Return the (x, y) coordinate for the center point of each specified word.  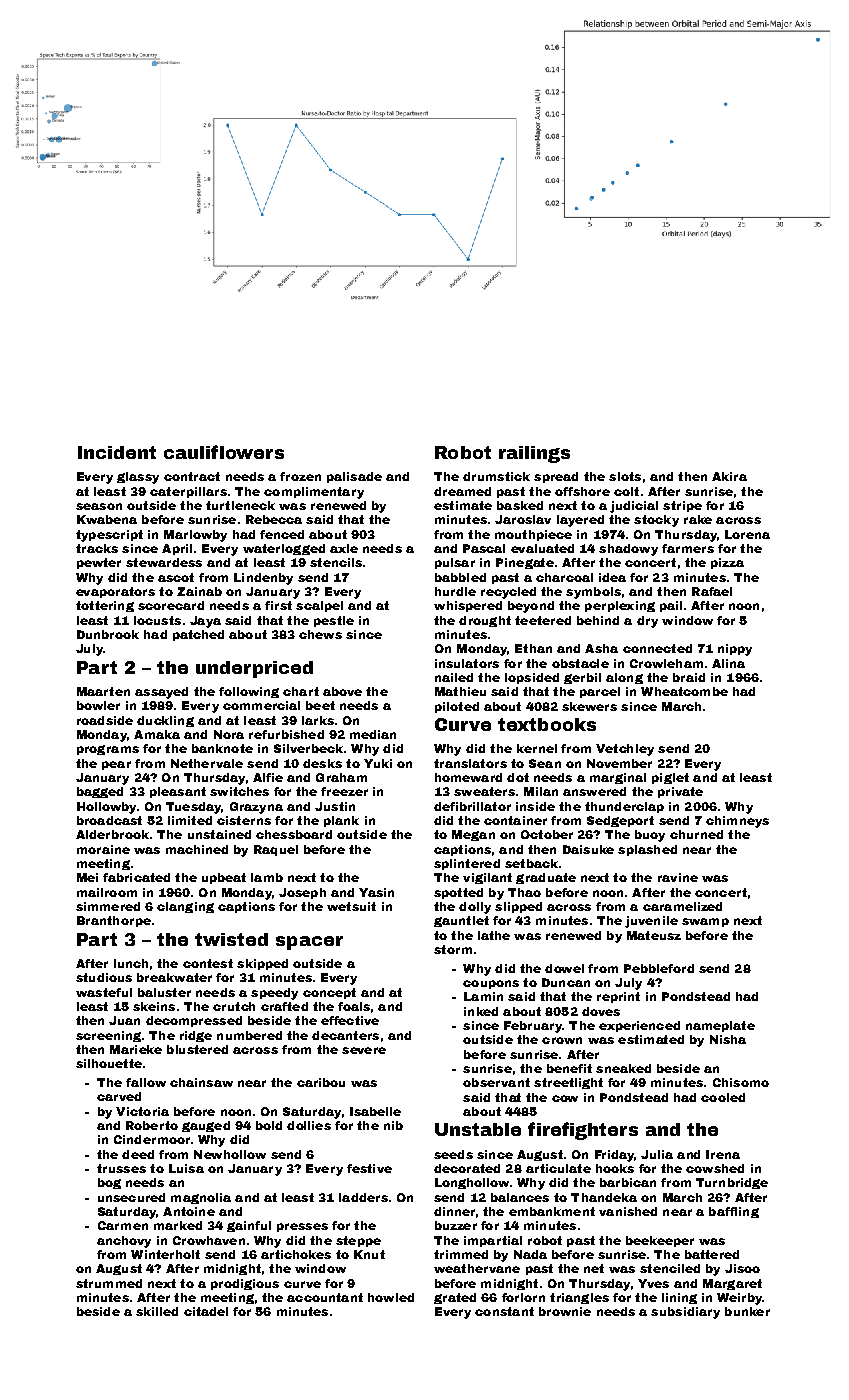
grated (455, 1298)
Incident (117, 452)
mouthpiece (533, 535)
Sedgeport (620, 821)
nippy (735, 650)
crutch (234, 1006)
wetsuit (351, 906)
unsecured (131, 1197)
